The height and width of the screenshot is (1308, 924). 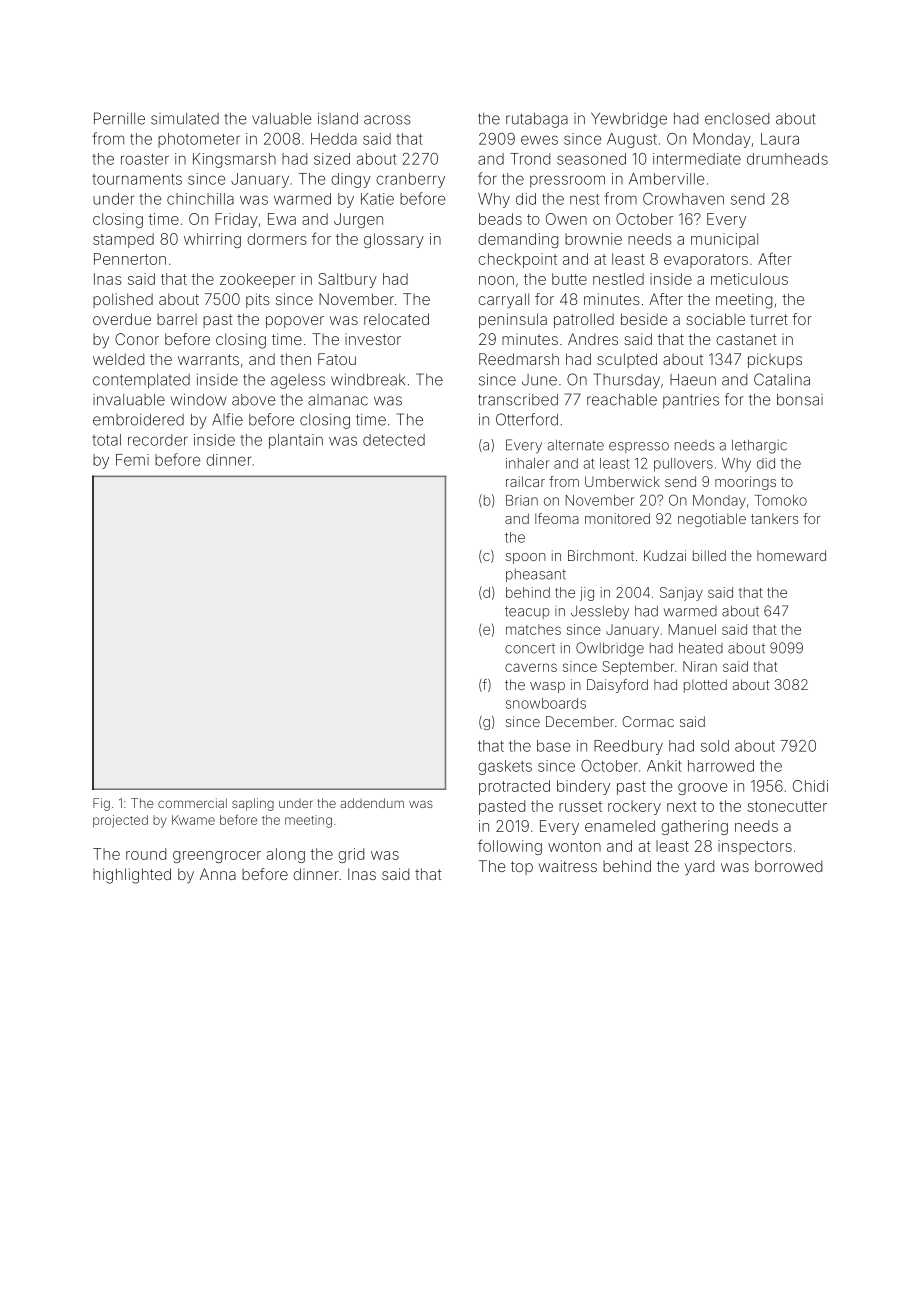 What do you see at coordinates (253, 804) in the screenshot?
I see `sapling` at bounding box center [253, 804].
